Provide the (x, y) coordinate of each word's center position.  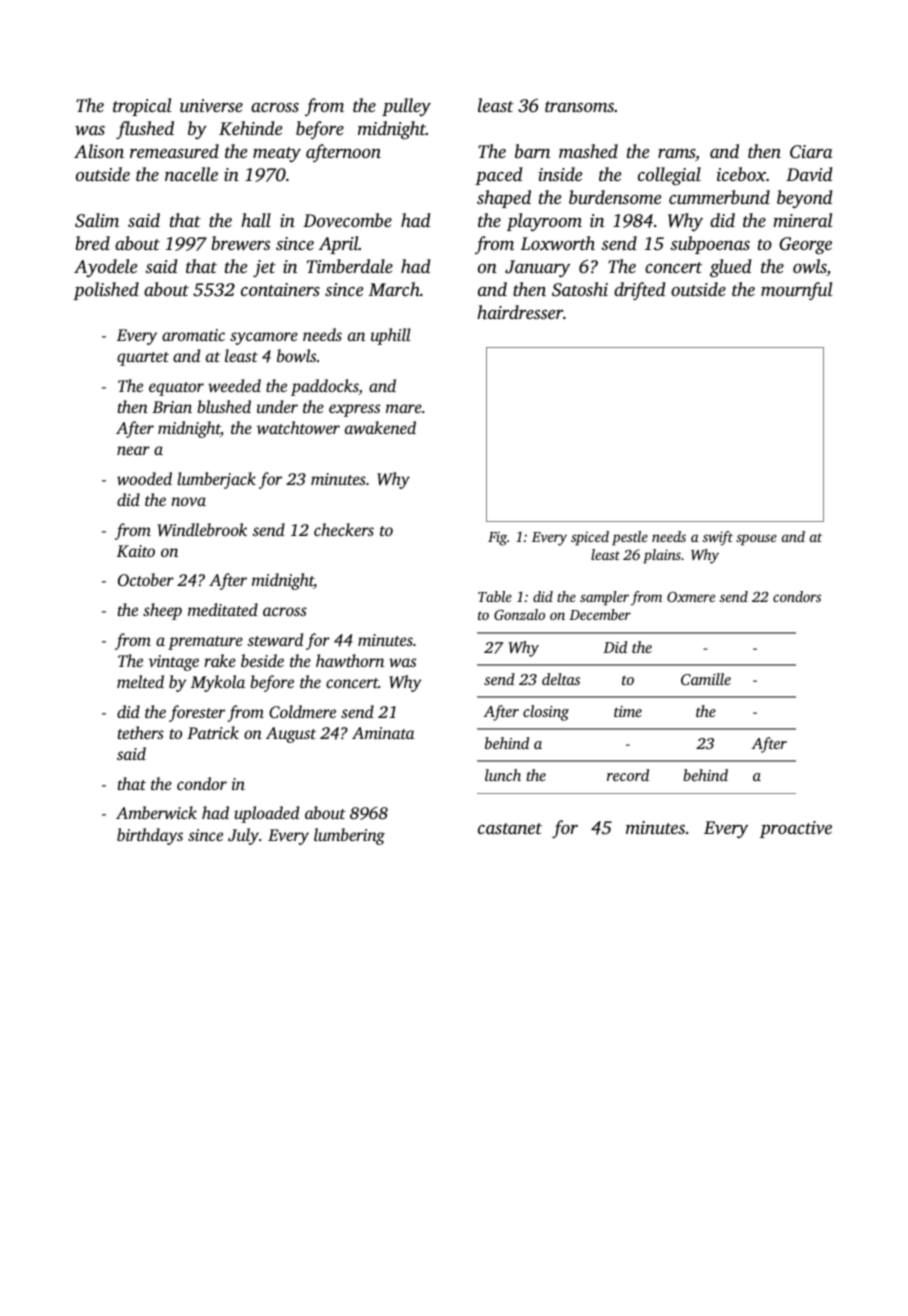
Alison (99, 151)
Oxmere (691, 597)
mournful (797, 291)
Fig (497, 539)
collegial (669, 176)
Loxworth (558, 243)
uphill (391, 336)
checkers (344, 529)
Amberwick (156, 812)
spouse (756, 540)
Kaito (136, 551)
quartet (143, 359)
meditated (223, 609)
